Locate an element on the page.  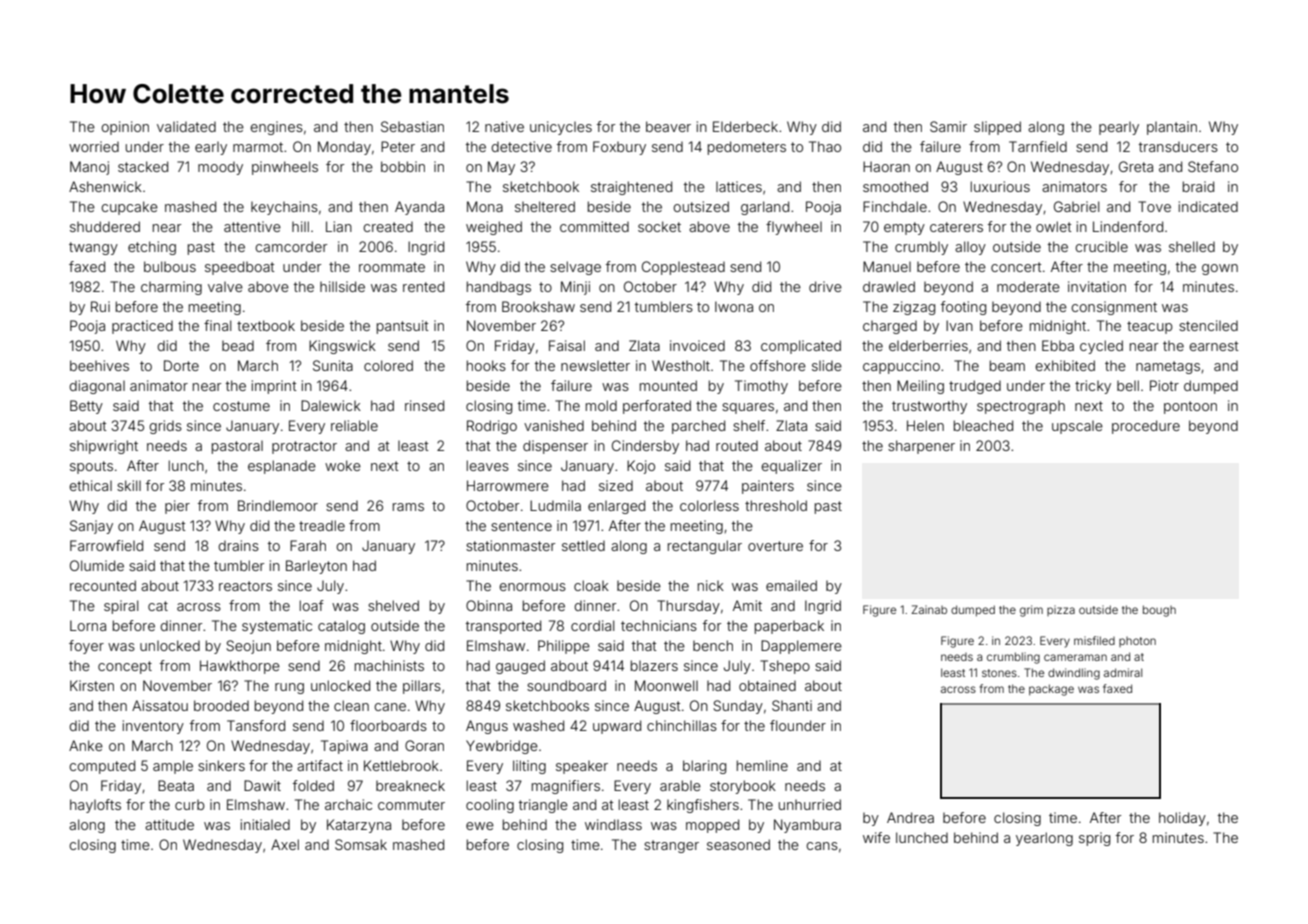
Dapplemere is located at coordinates (801, 647).
